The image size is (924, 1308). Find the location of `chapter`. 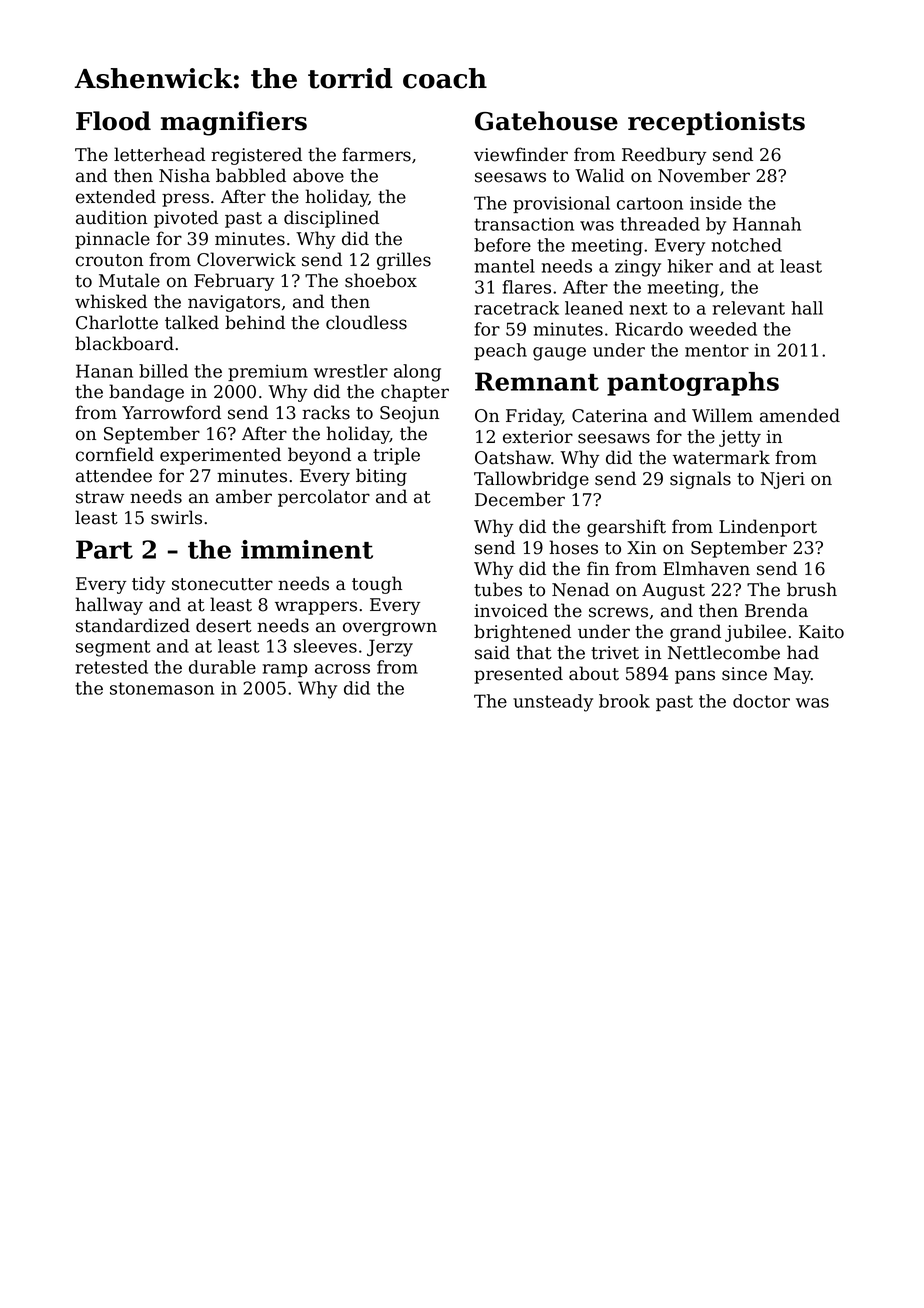

chapter is located at coordinates (415, 393).
